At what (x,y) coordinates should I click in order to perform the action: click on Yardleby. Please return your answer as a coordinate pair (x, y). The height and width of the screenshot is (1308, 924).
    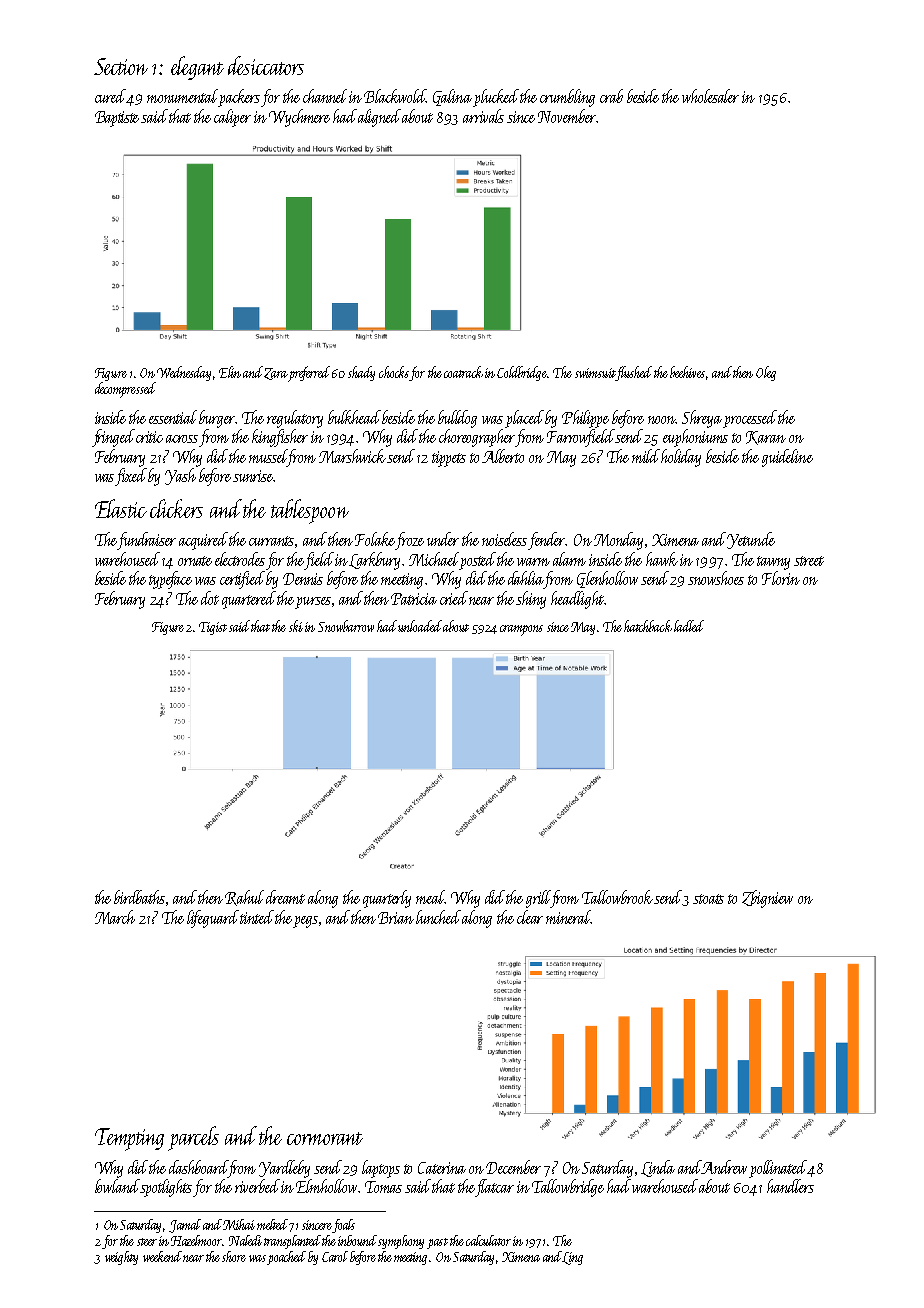
    Looking at the image, I should click on (284, 1169).
